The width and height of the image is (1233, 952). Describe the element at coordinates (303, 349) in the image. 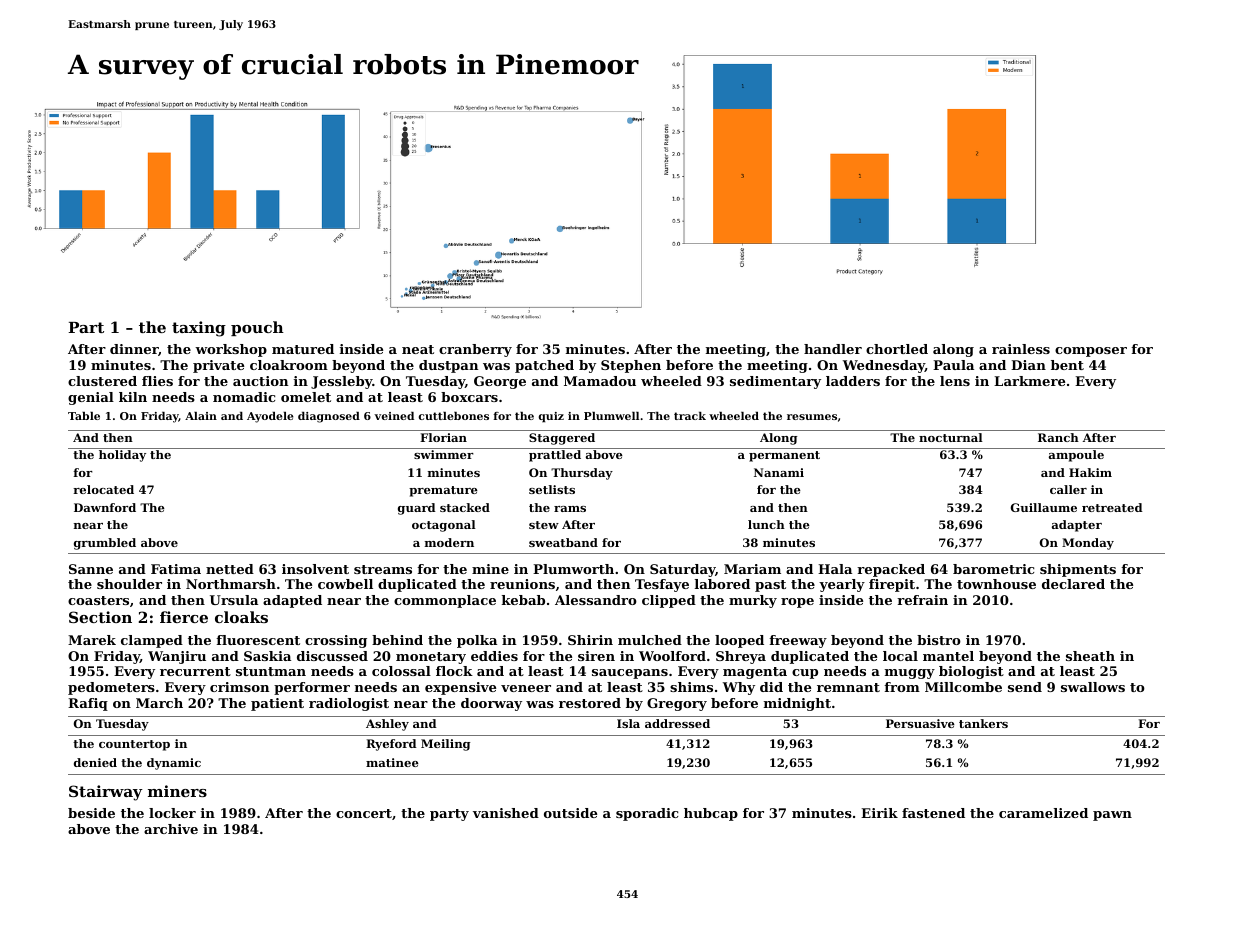

I see `matured` at that location.
